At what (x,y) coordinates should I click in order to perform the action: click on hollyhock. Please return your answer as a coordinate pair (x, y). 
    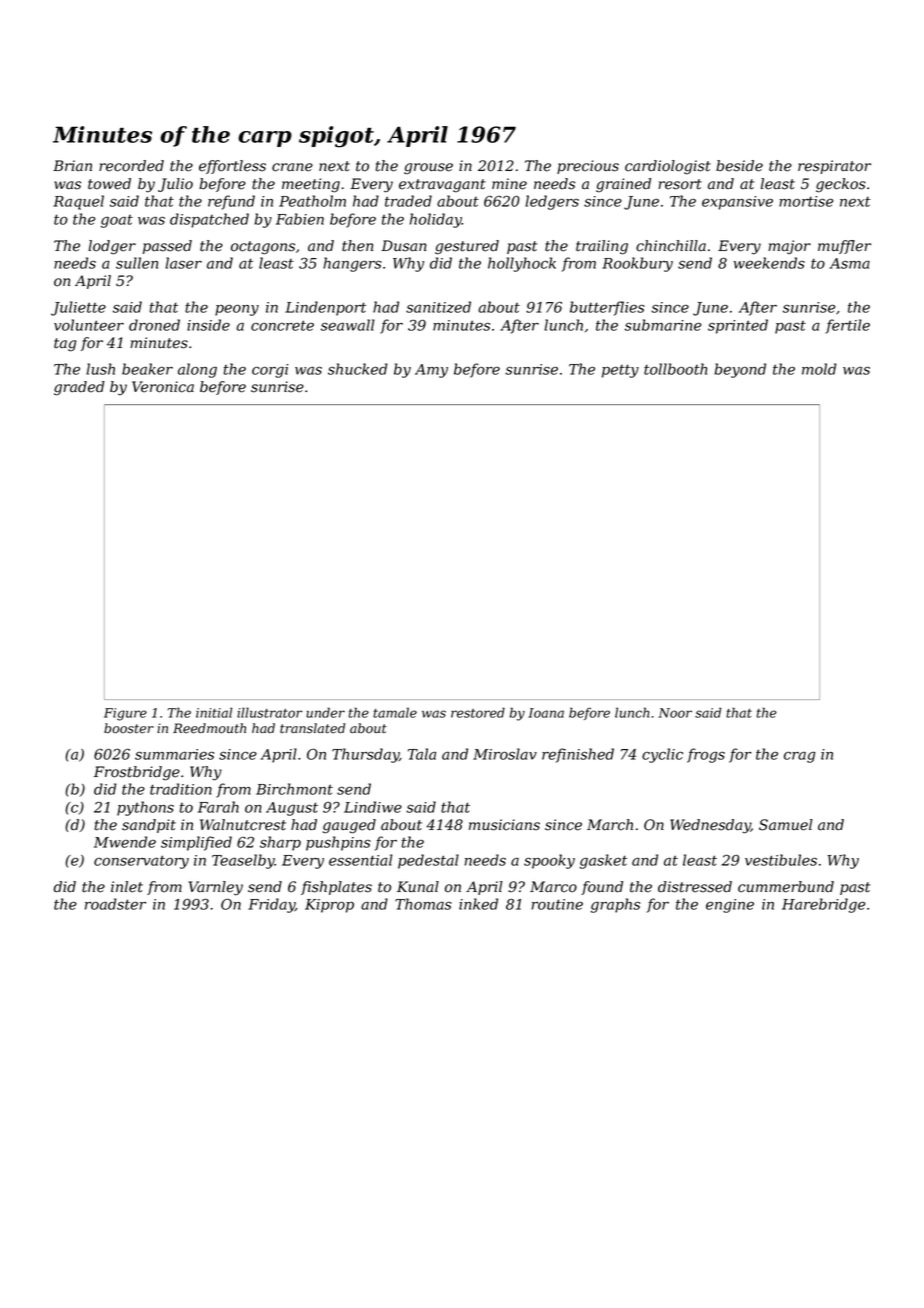
    Looking at the image, I should click on (522, 264).
